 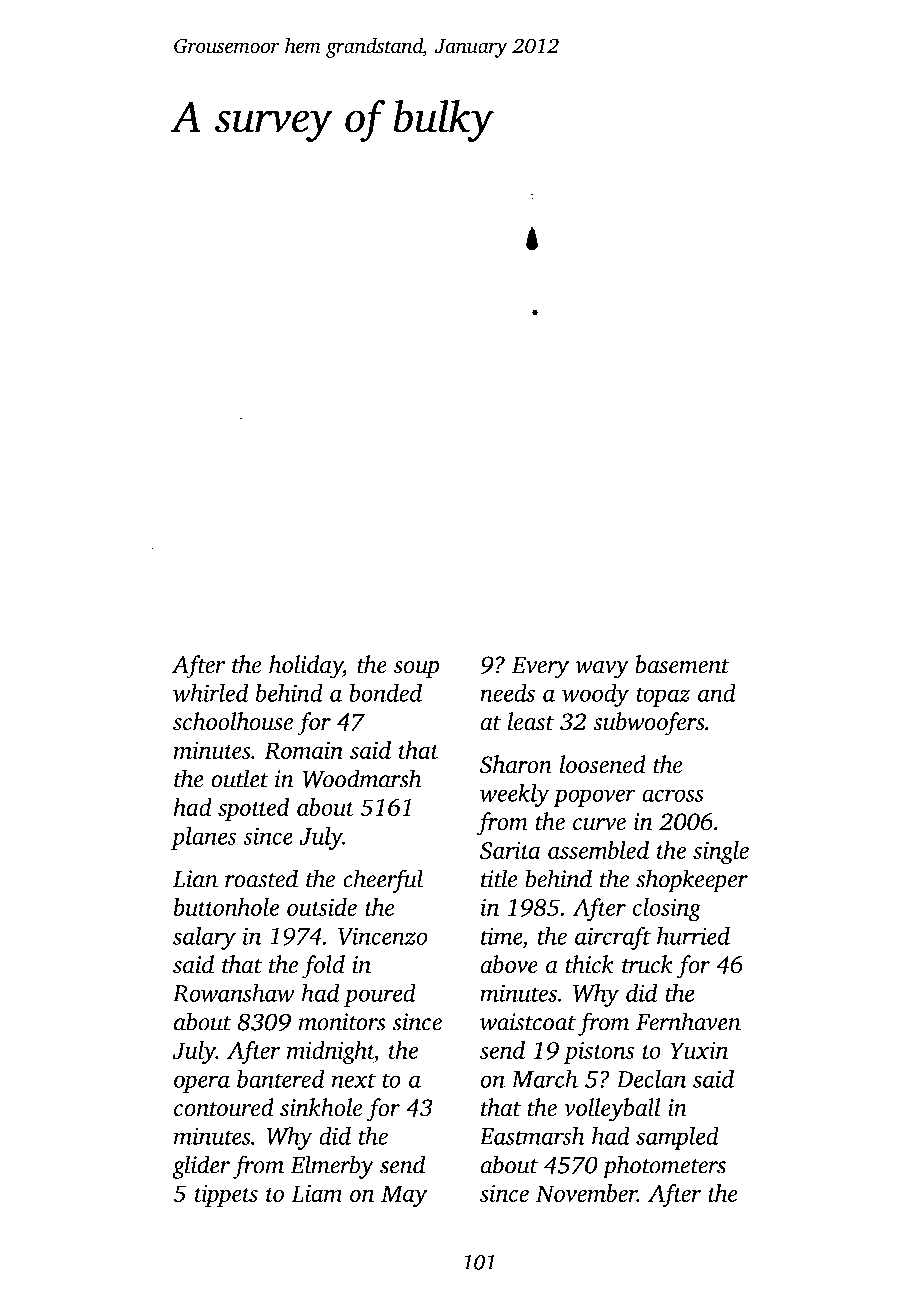 What do you see at coordinates (354, 1080) in the page?
I see `next` at bounding box center [354, 1080].
